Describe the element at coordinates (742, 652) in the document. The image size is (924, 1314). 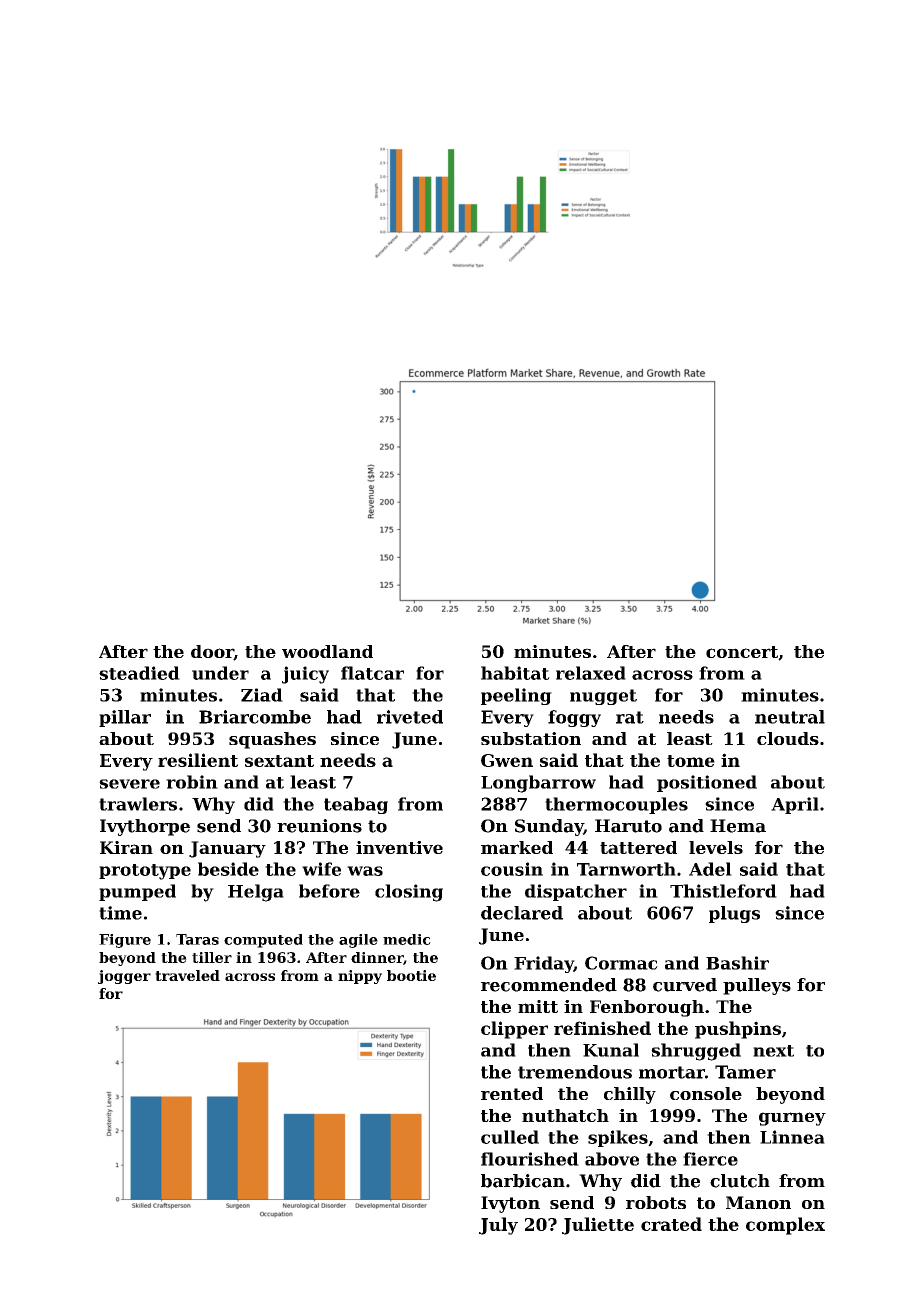
I see `concert` at that location.
